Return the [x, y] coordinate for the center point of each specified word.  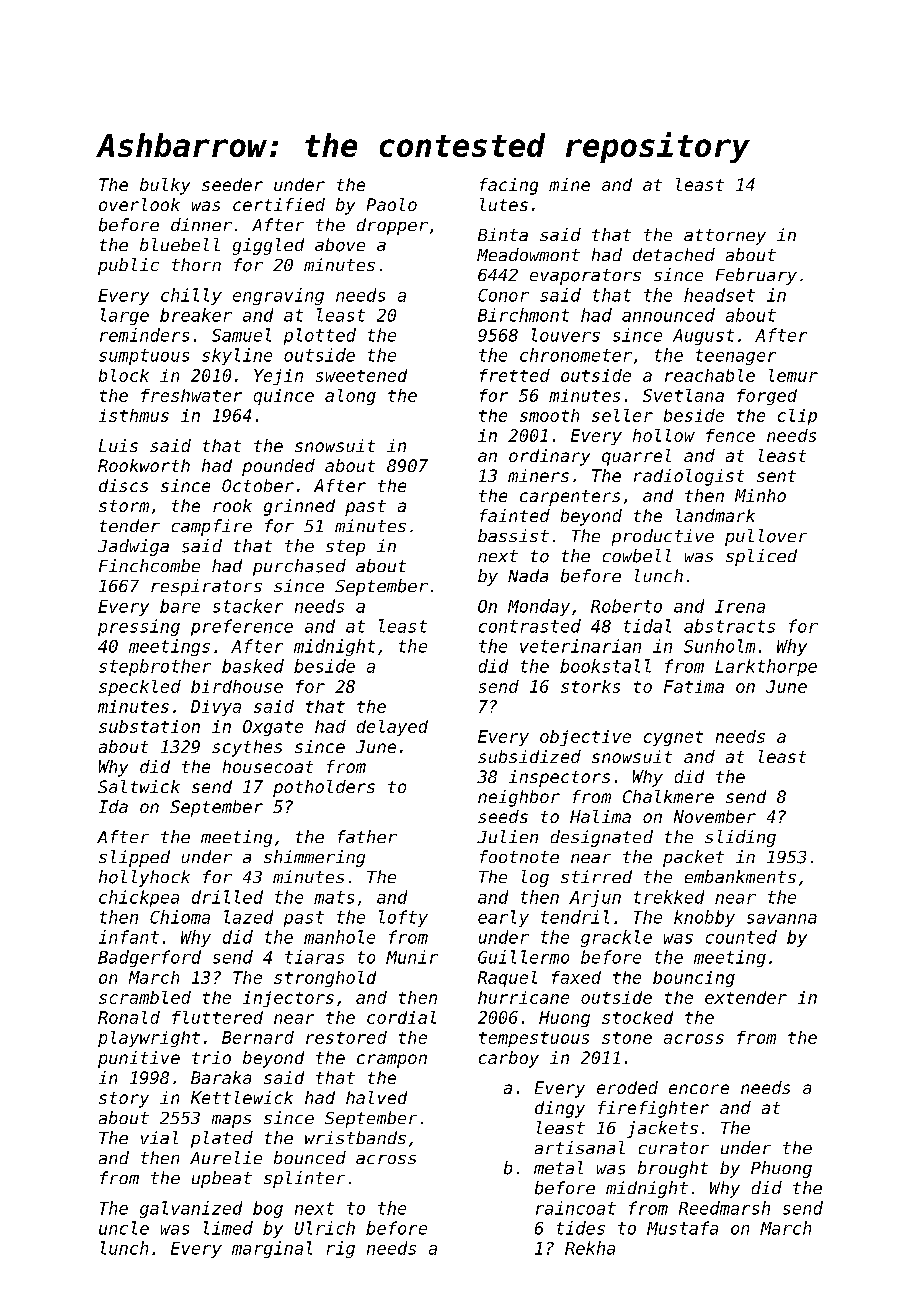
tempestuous [534, 1039]
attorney [725, 237]
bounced [310, 1157]
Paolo [392, 204]
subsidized [529, 756]
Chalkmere [668, 796]
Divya [216, 708]
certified [279, 204]
